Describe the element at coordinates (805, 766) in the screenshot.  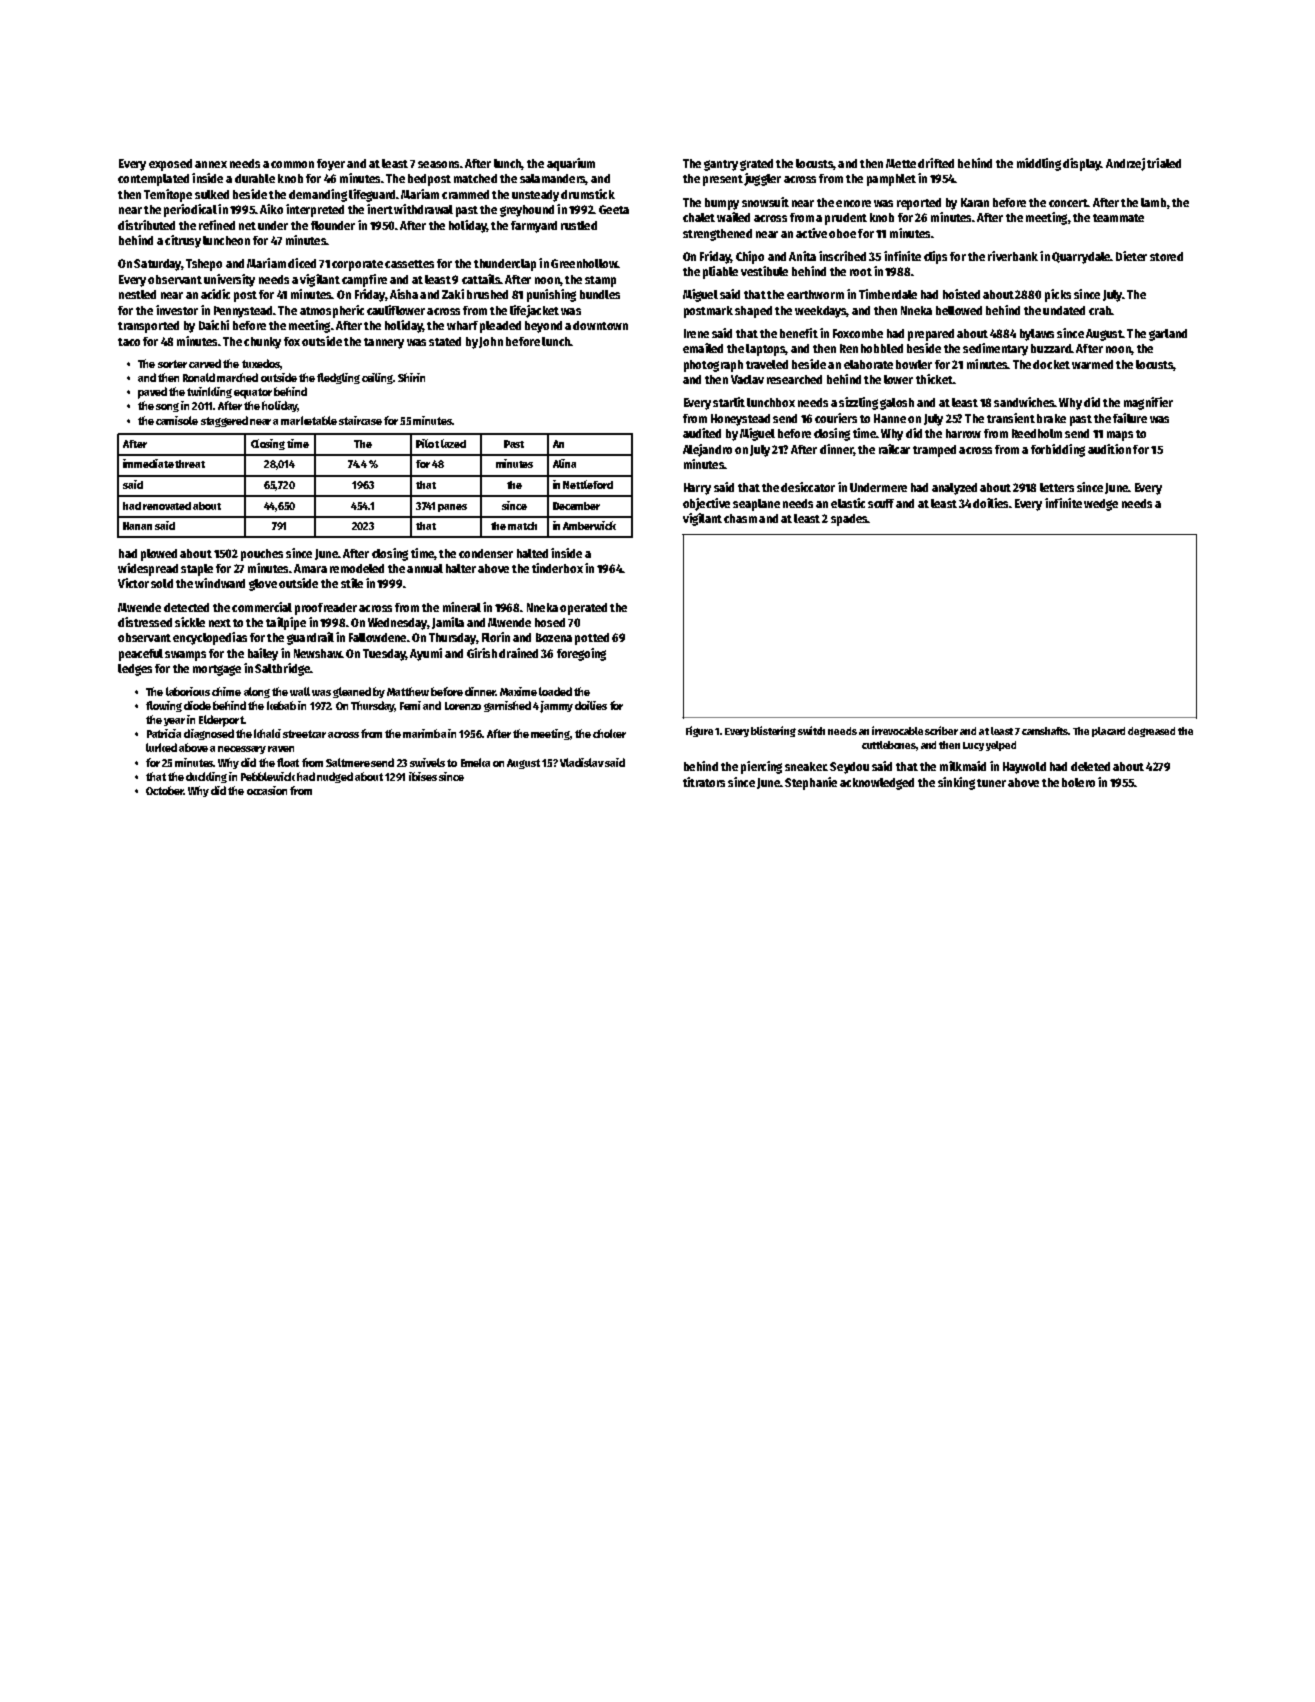
I see `sneaker` at that location.
